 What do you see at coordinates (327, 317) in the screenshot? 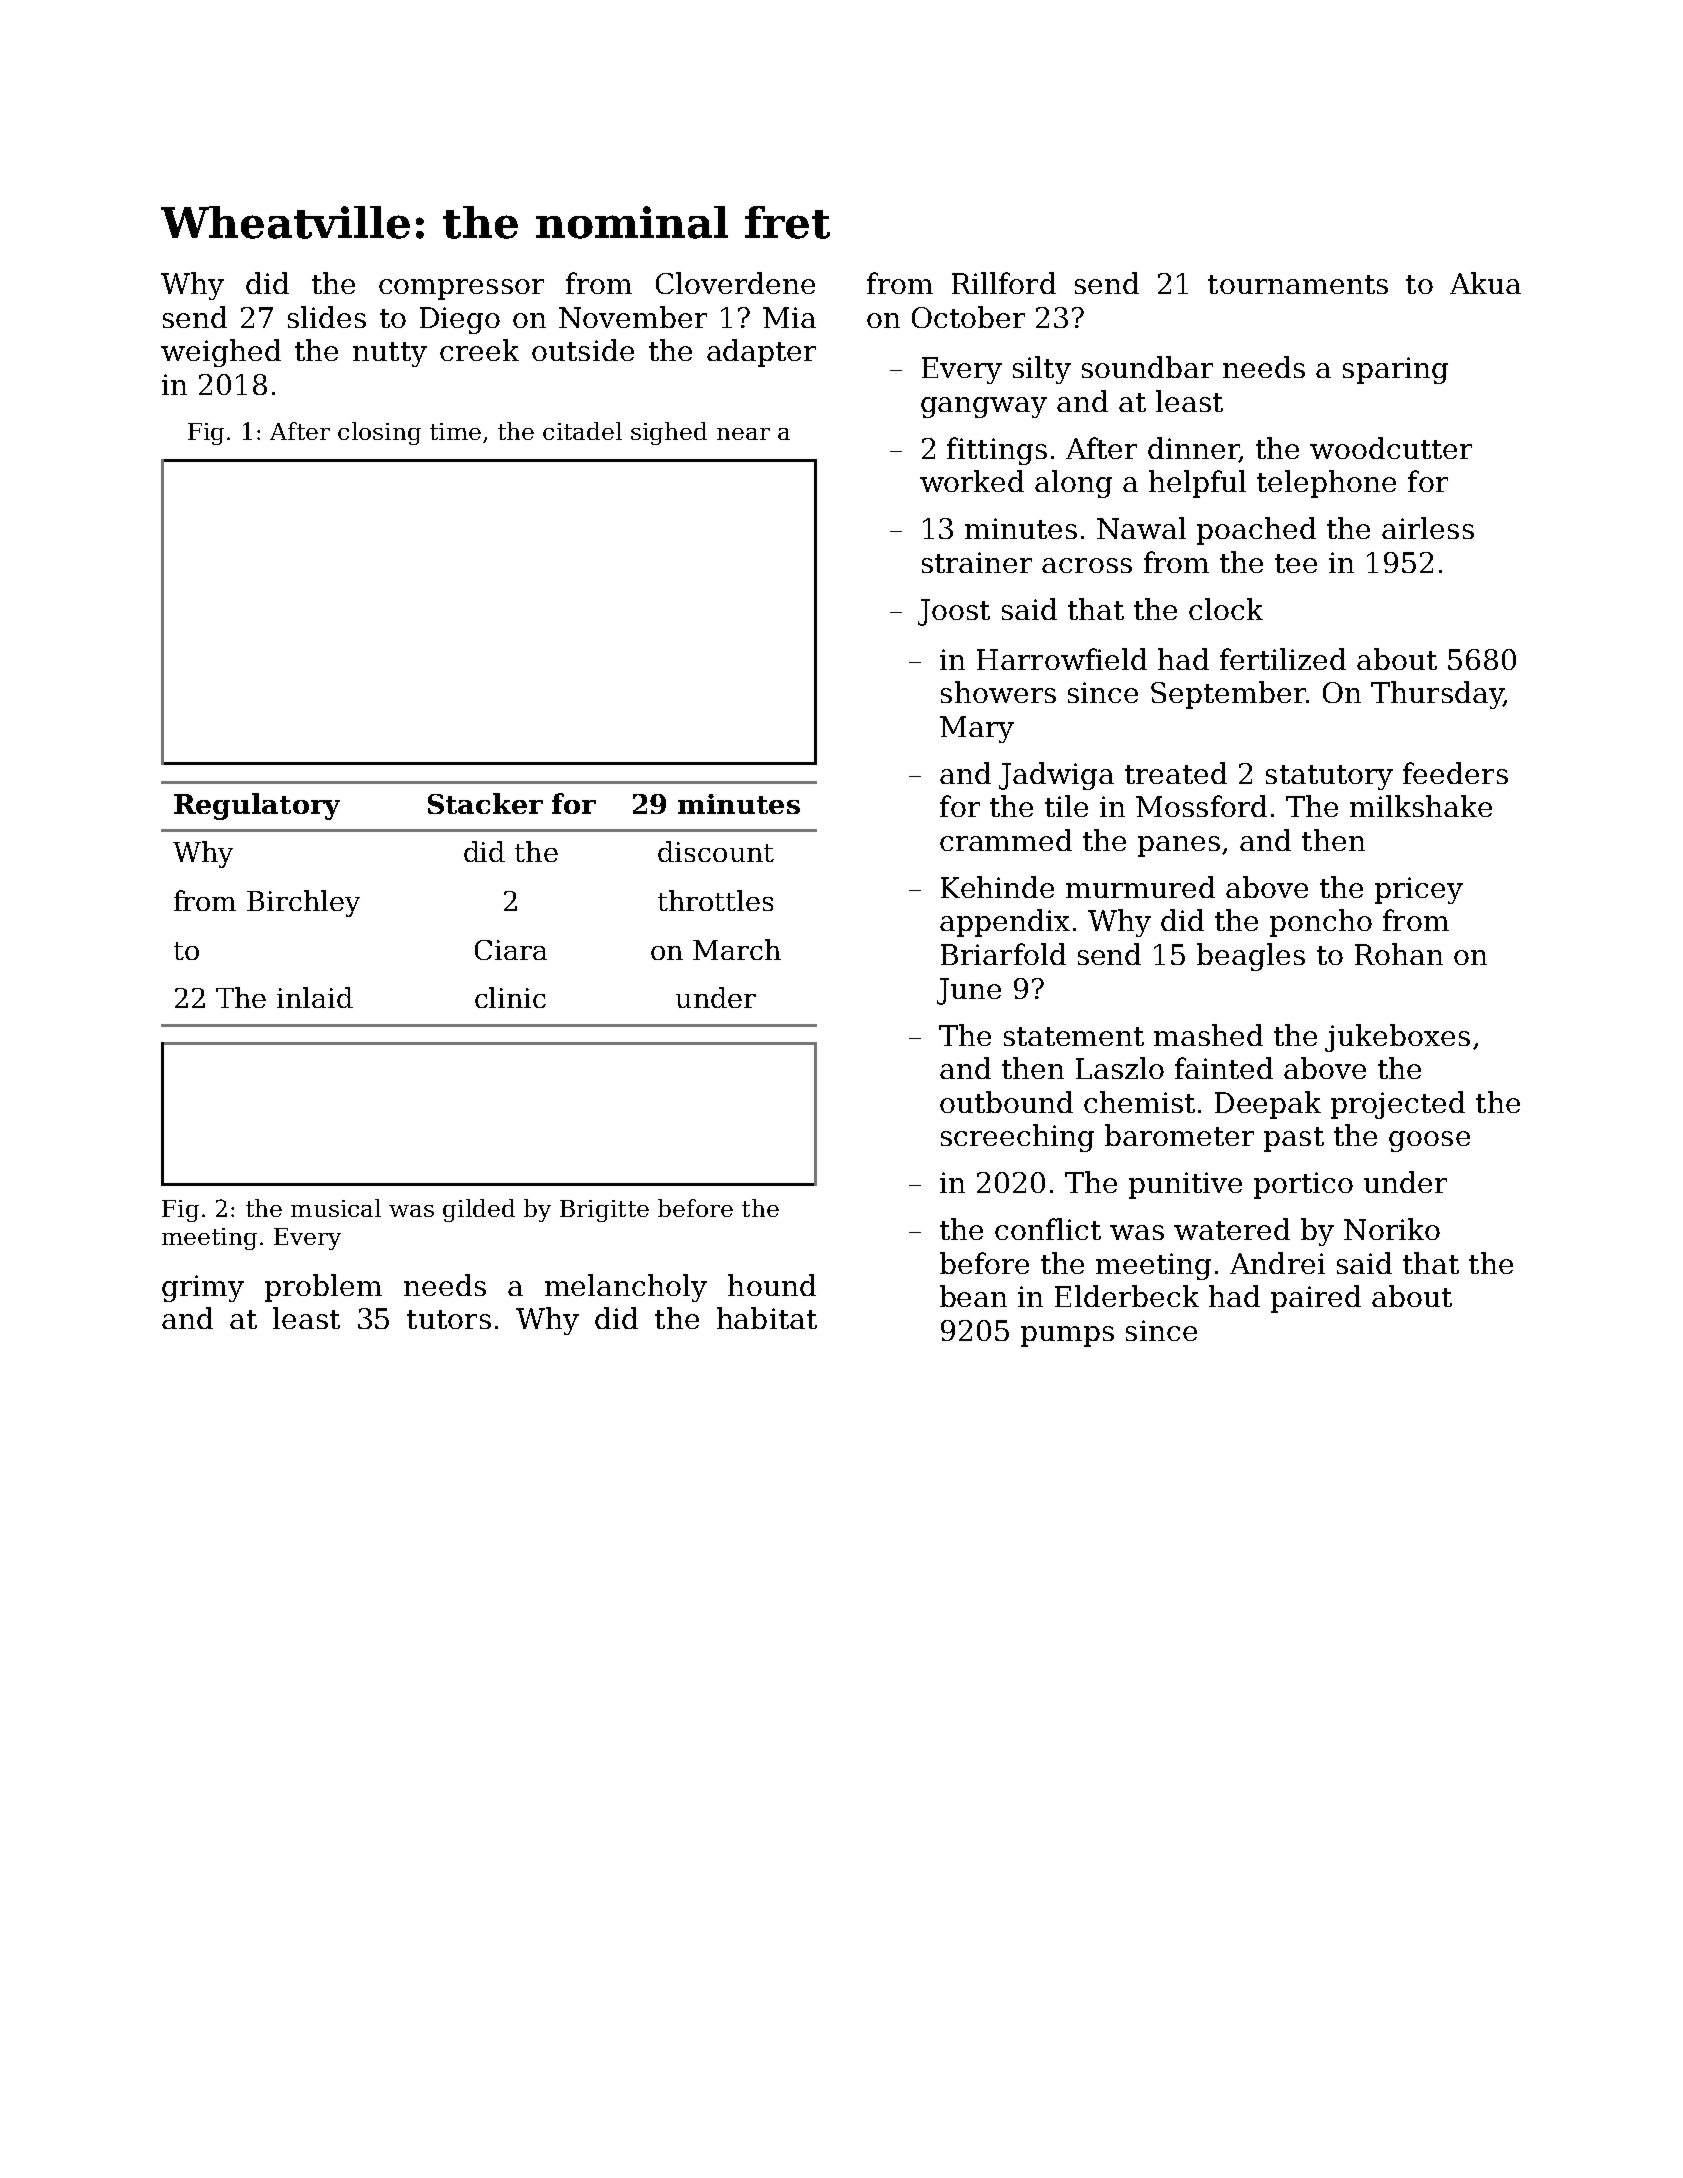
I see `slides` at bounding box center [327, 317].
